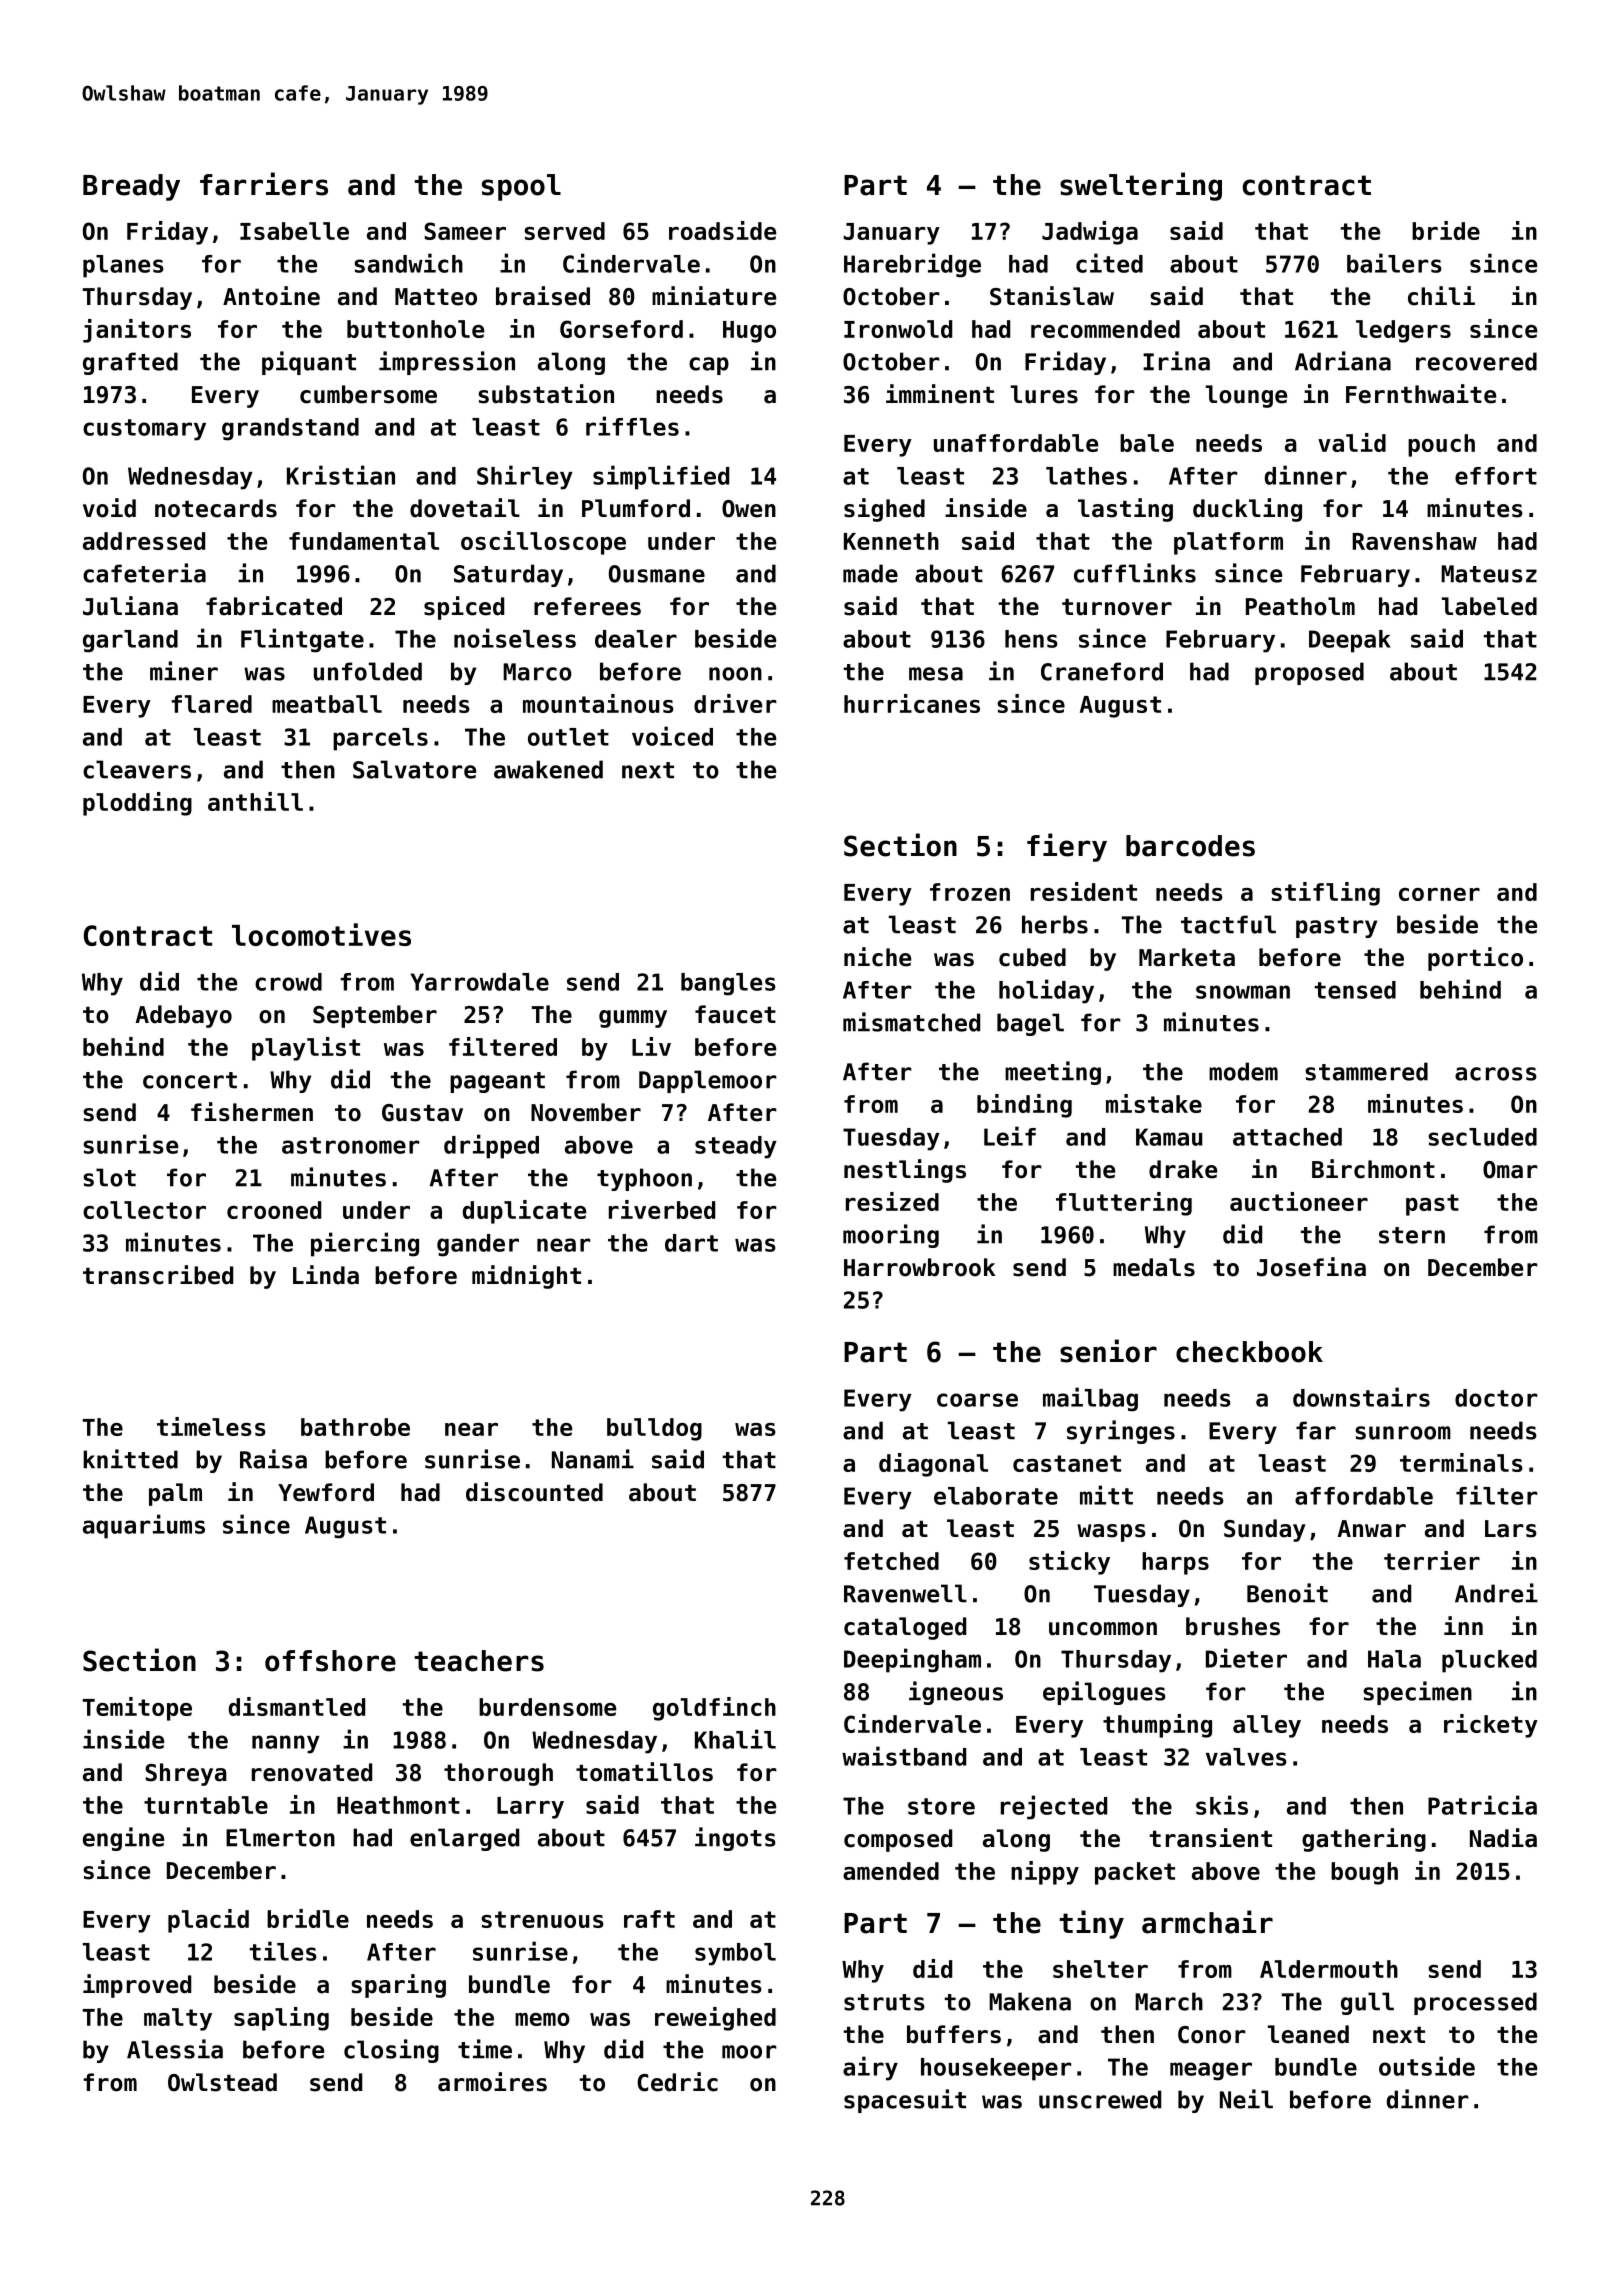 This page has height=2292, width=1620. I want to click on buffers, so click(954, 2034).
